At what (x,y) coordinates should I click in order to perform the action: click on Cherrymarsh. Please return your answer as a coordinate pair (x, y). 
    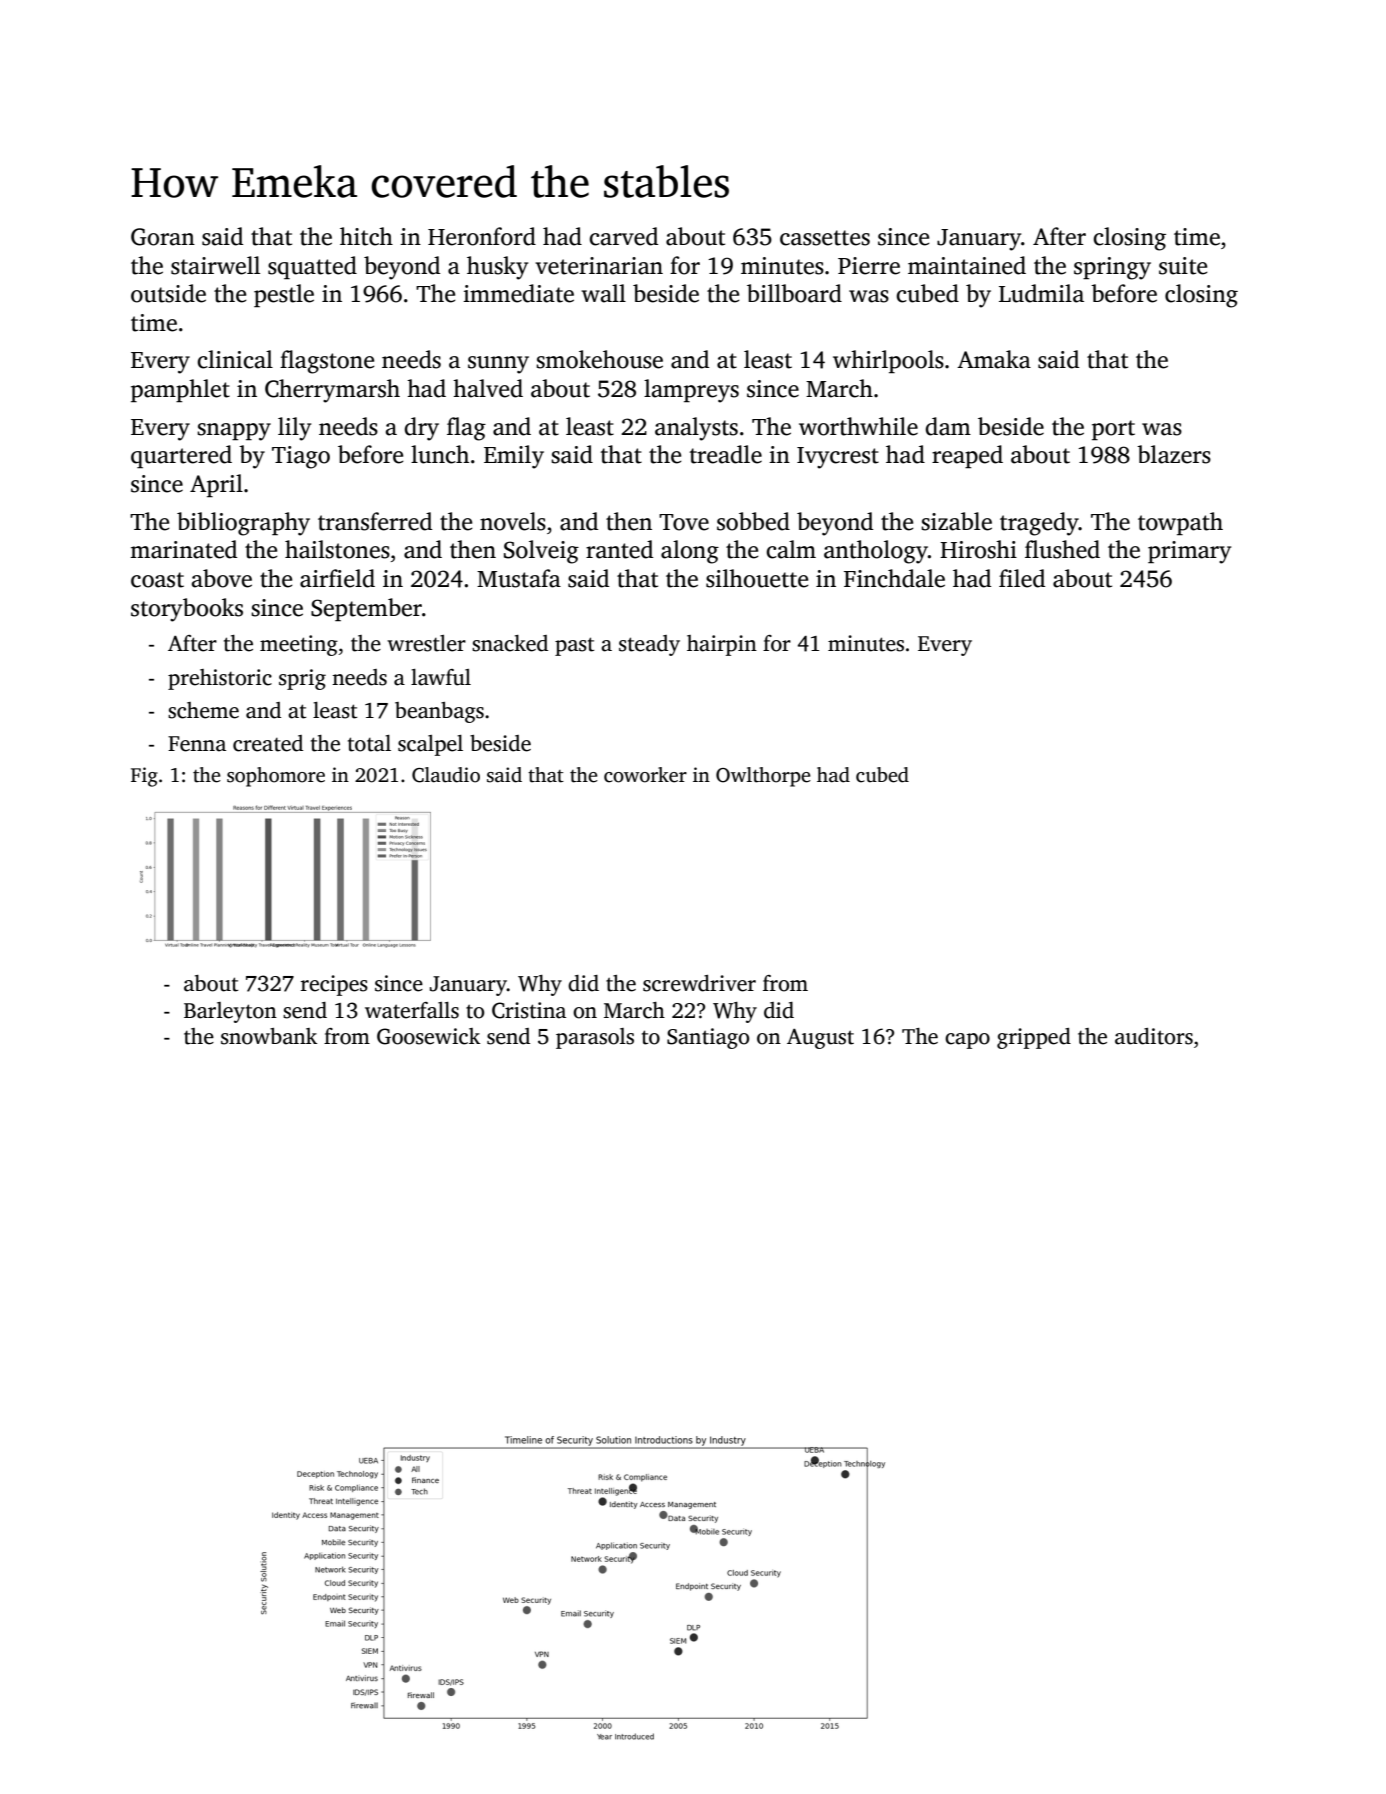
    Looking at the image, I should click on (332, 391).
